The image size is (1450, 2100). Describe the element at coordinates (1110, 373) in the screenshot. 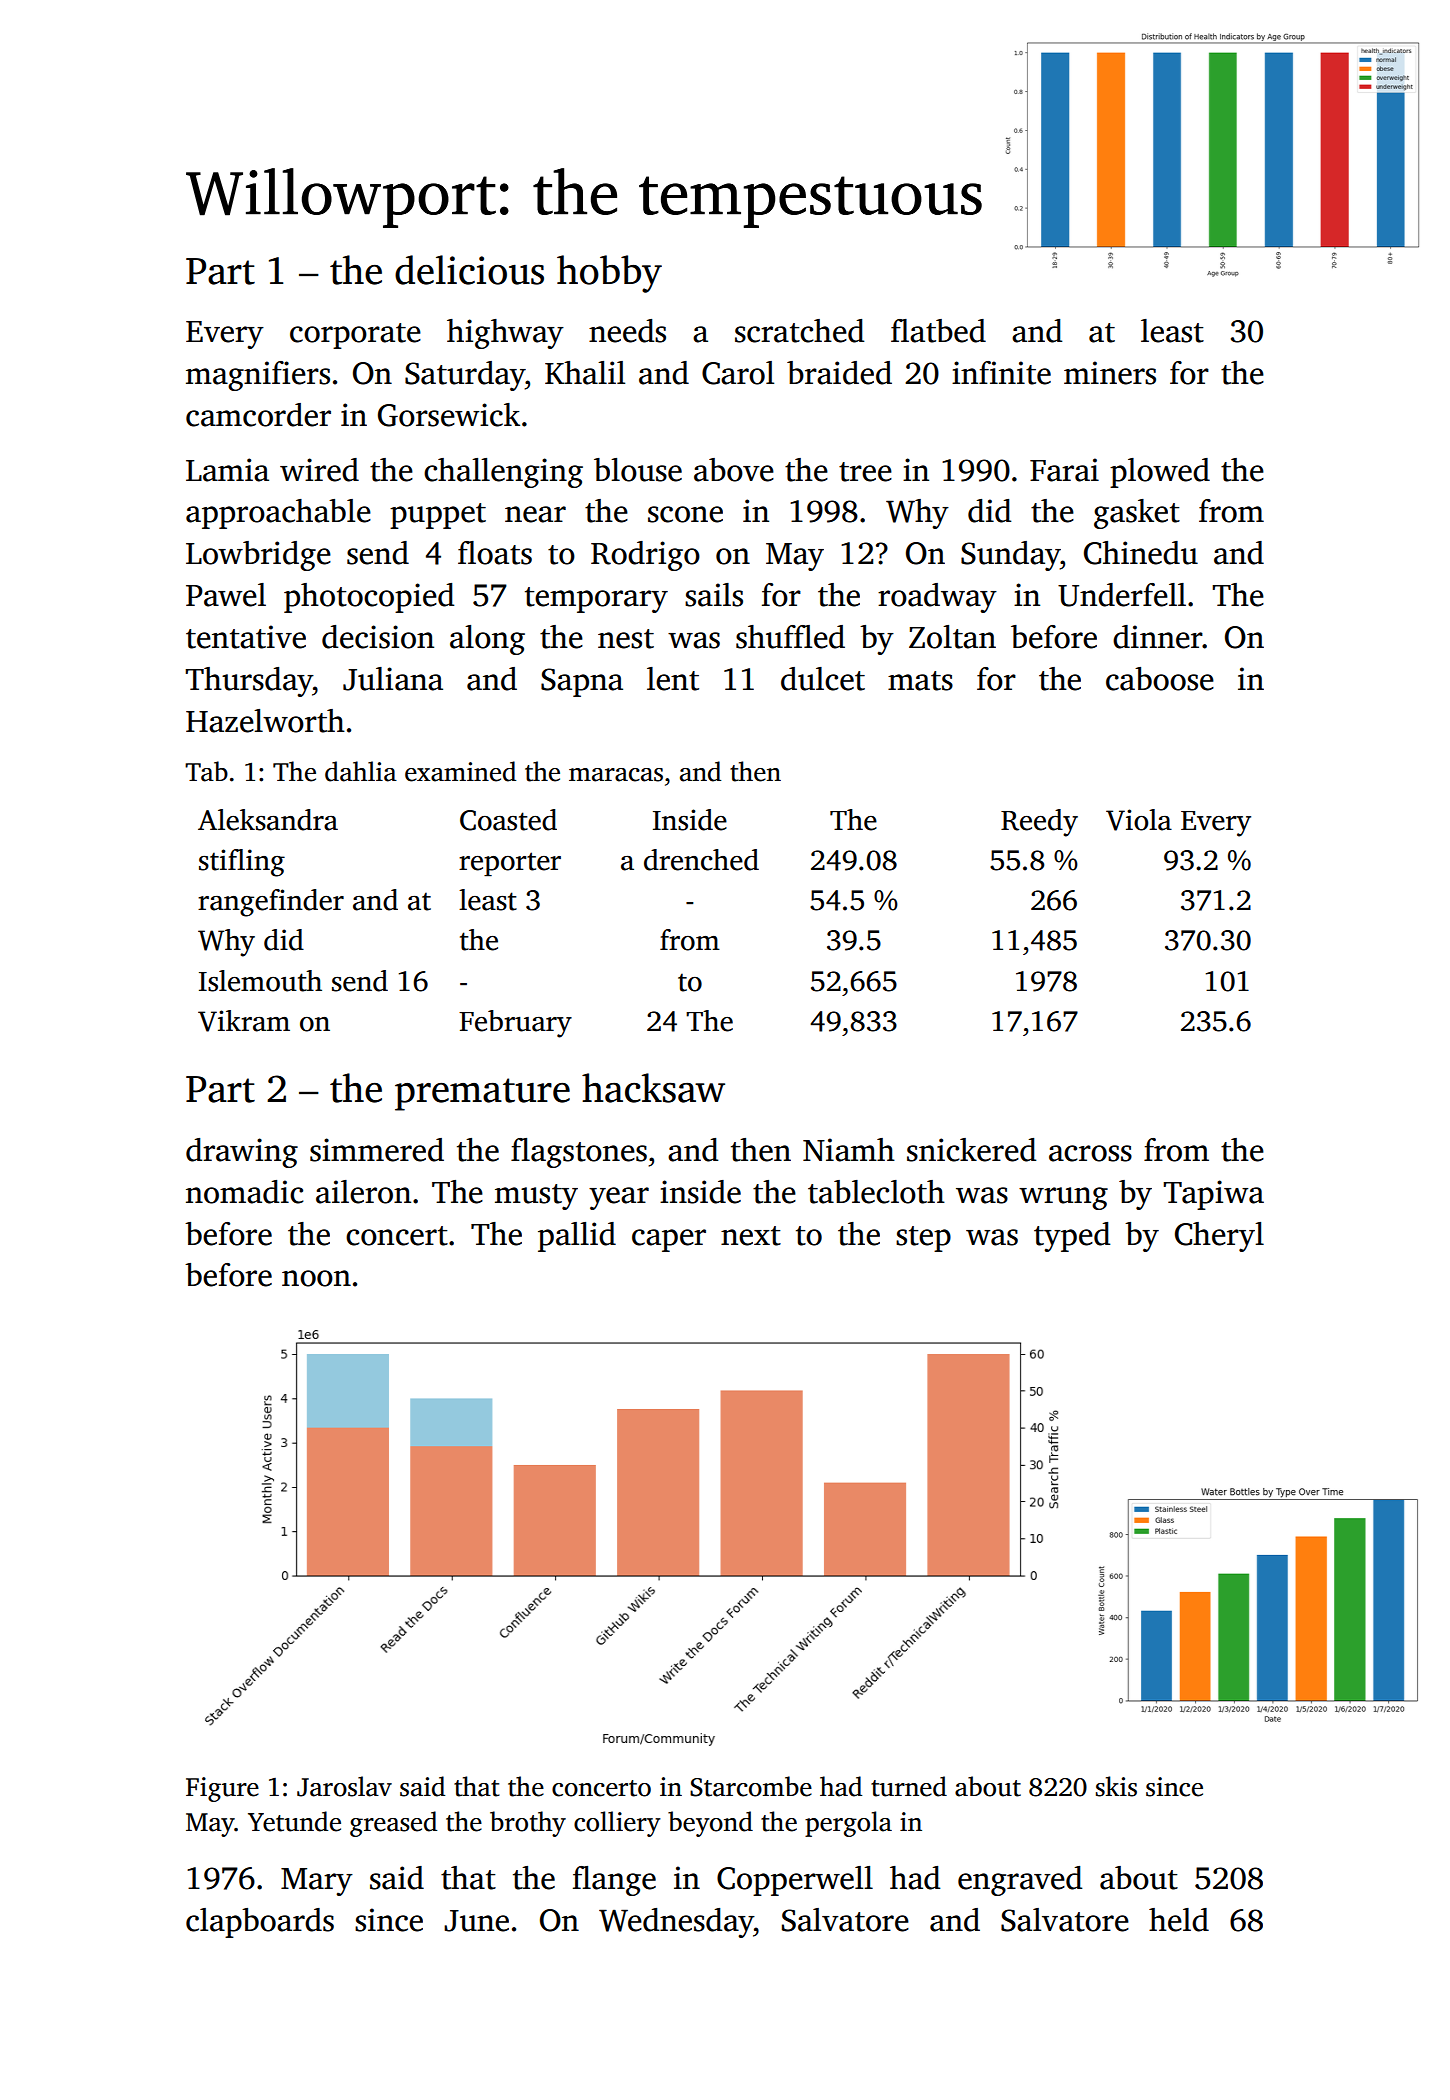

I see `miners` at that location.
